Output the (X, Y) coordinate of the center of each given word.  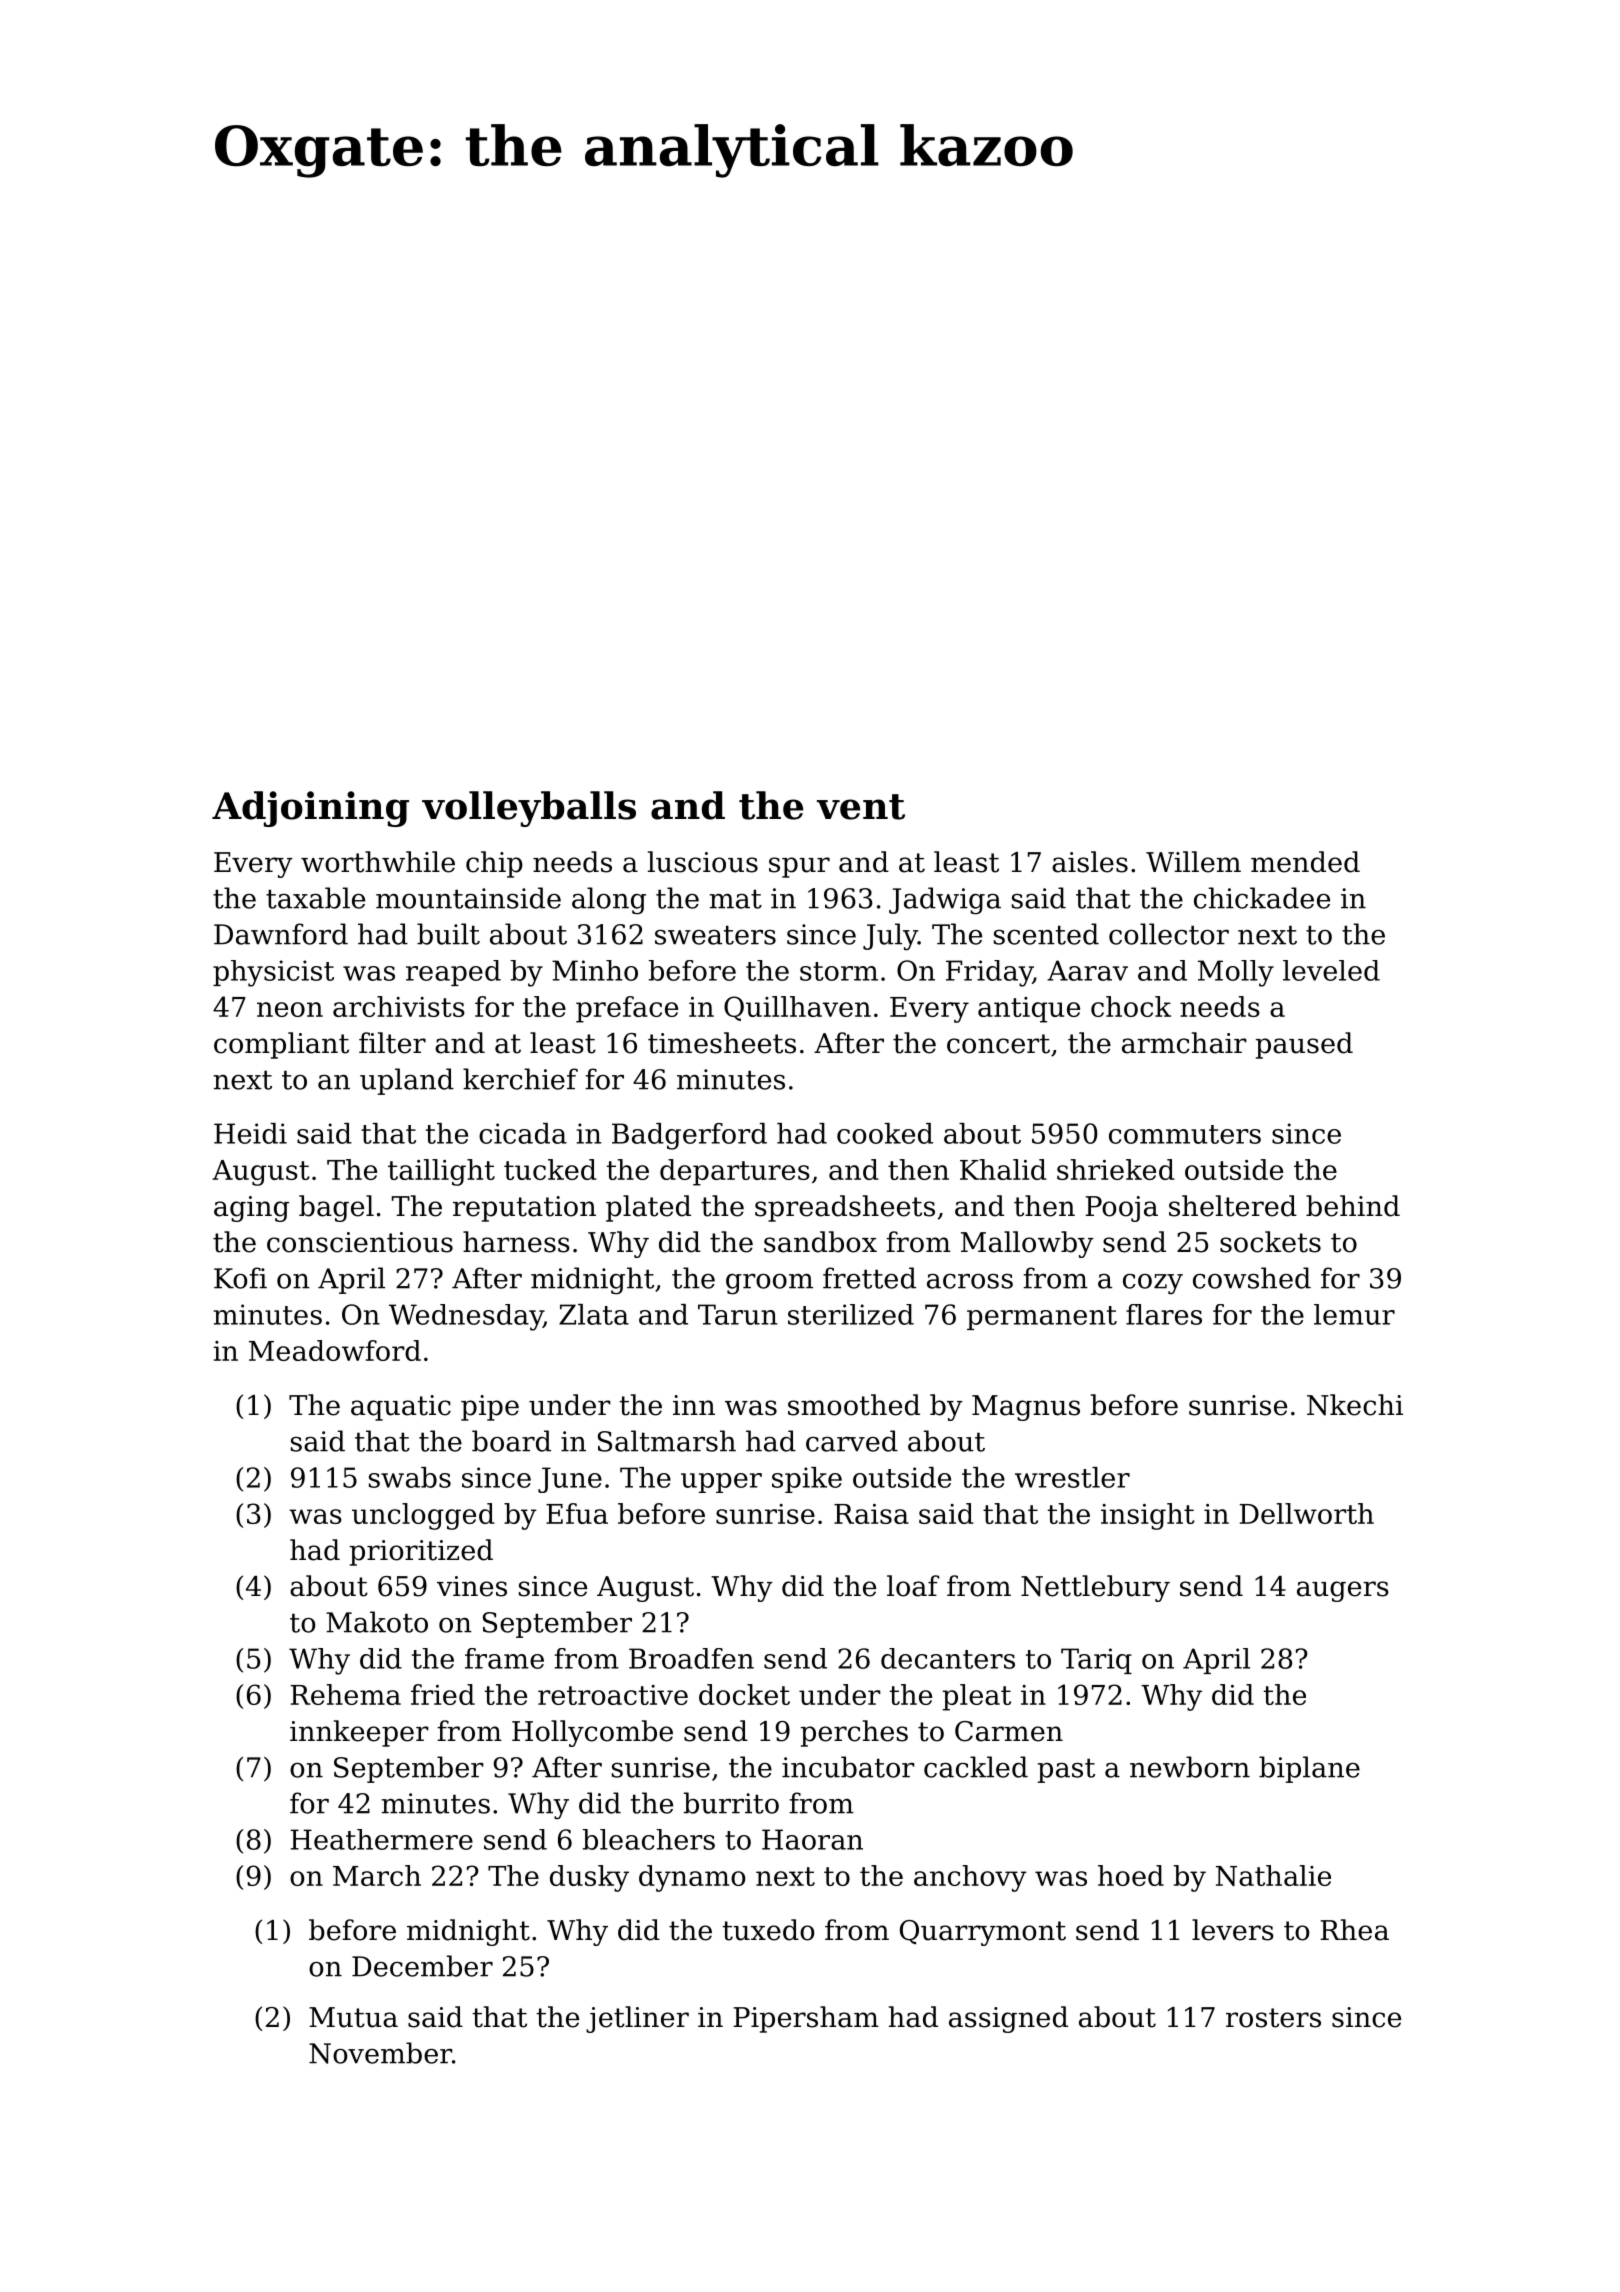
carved (852, 1441)
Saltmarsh (667, 1441)
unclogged (423, 1516)
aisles (1090, 862)
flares (1164, 1314)
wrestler (1072, 1477)
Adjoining (310, 809)
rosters (1273, 2018)
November (380, 2053)
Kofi (240, 1278)
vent (861, 807)
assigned (1008, 2019)
